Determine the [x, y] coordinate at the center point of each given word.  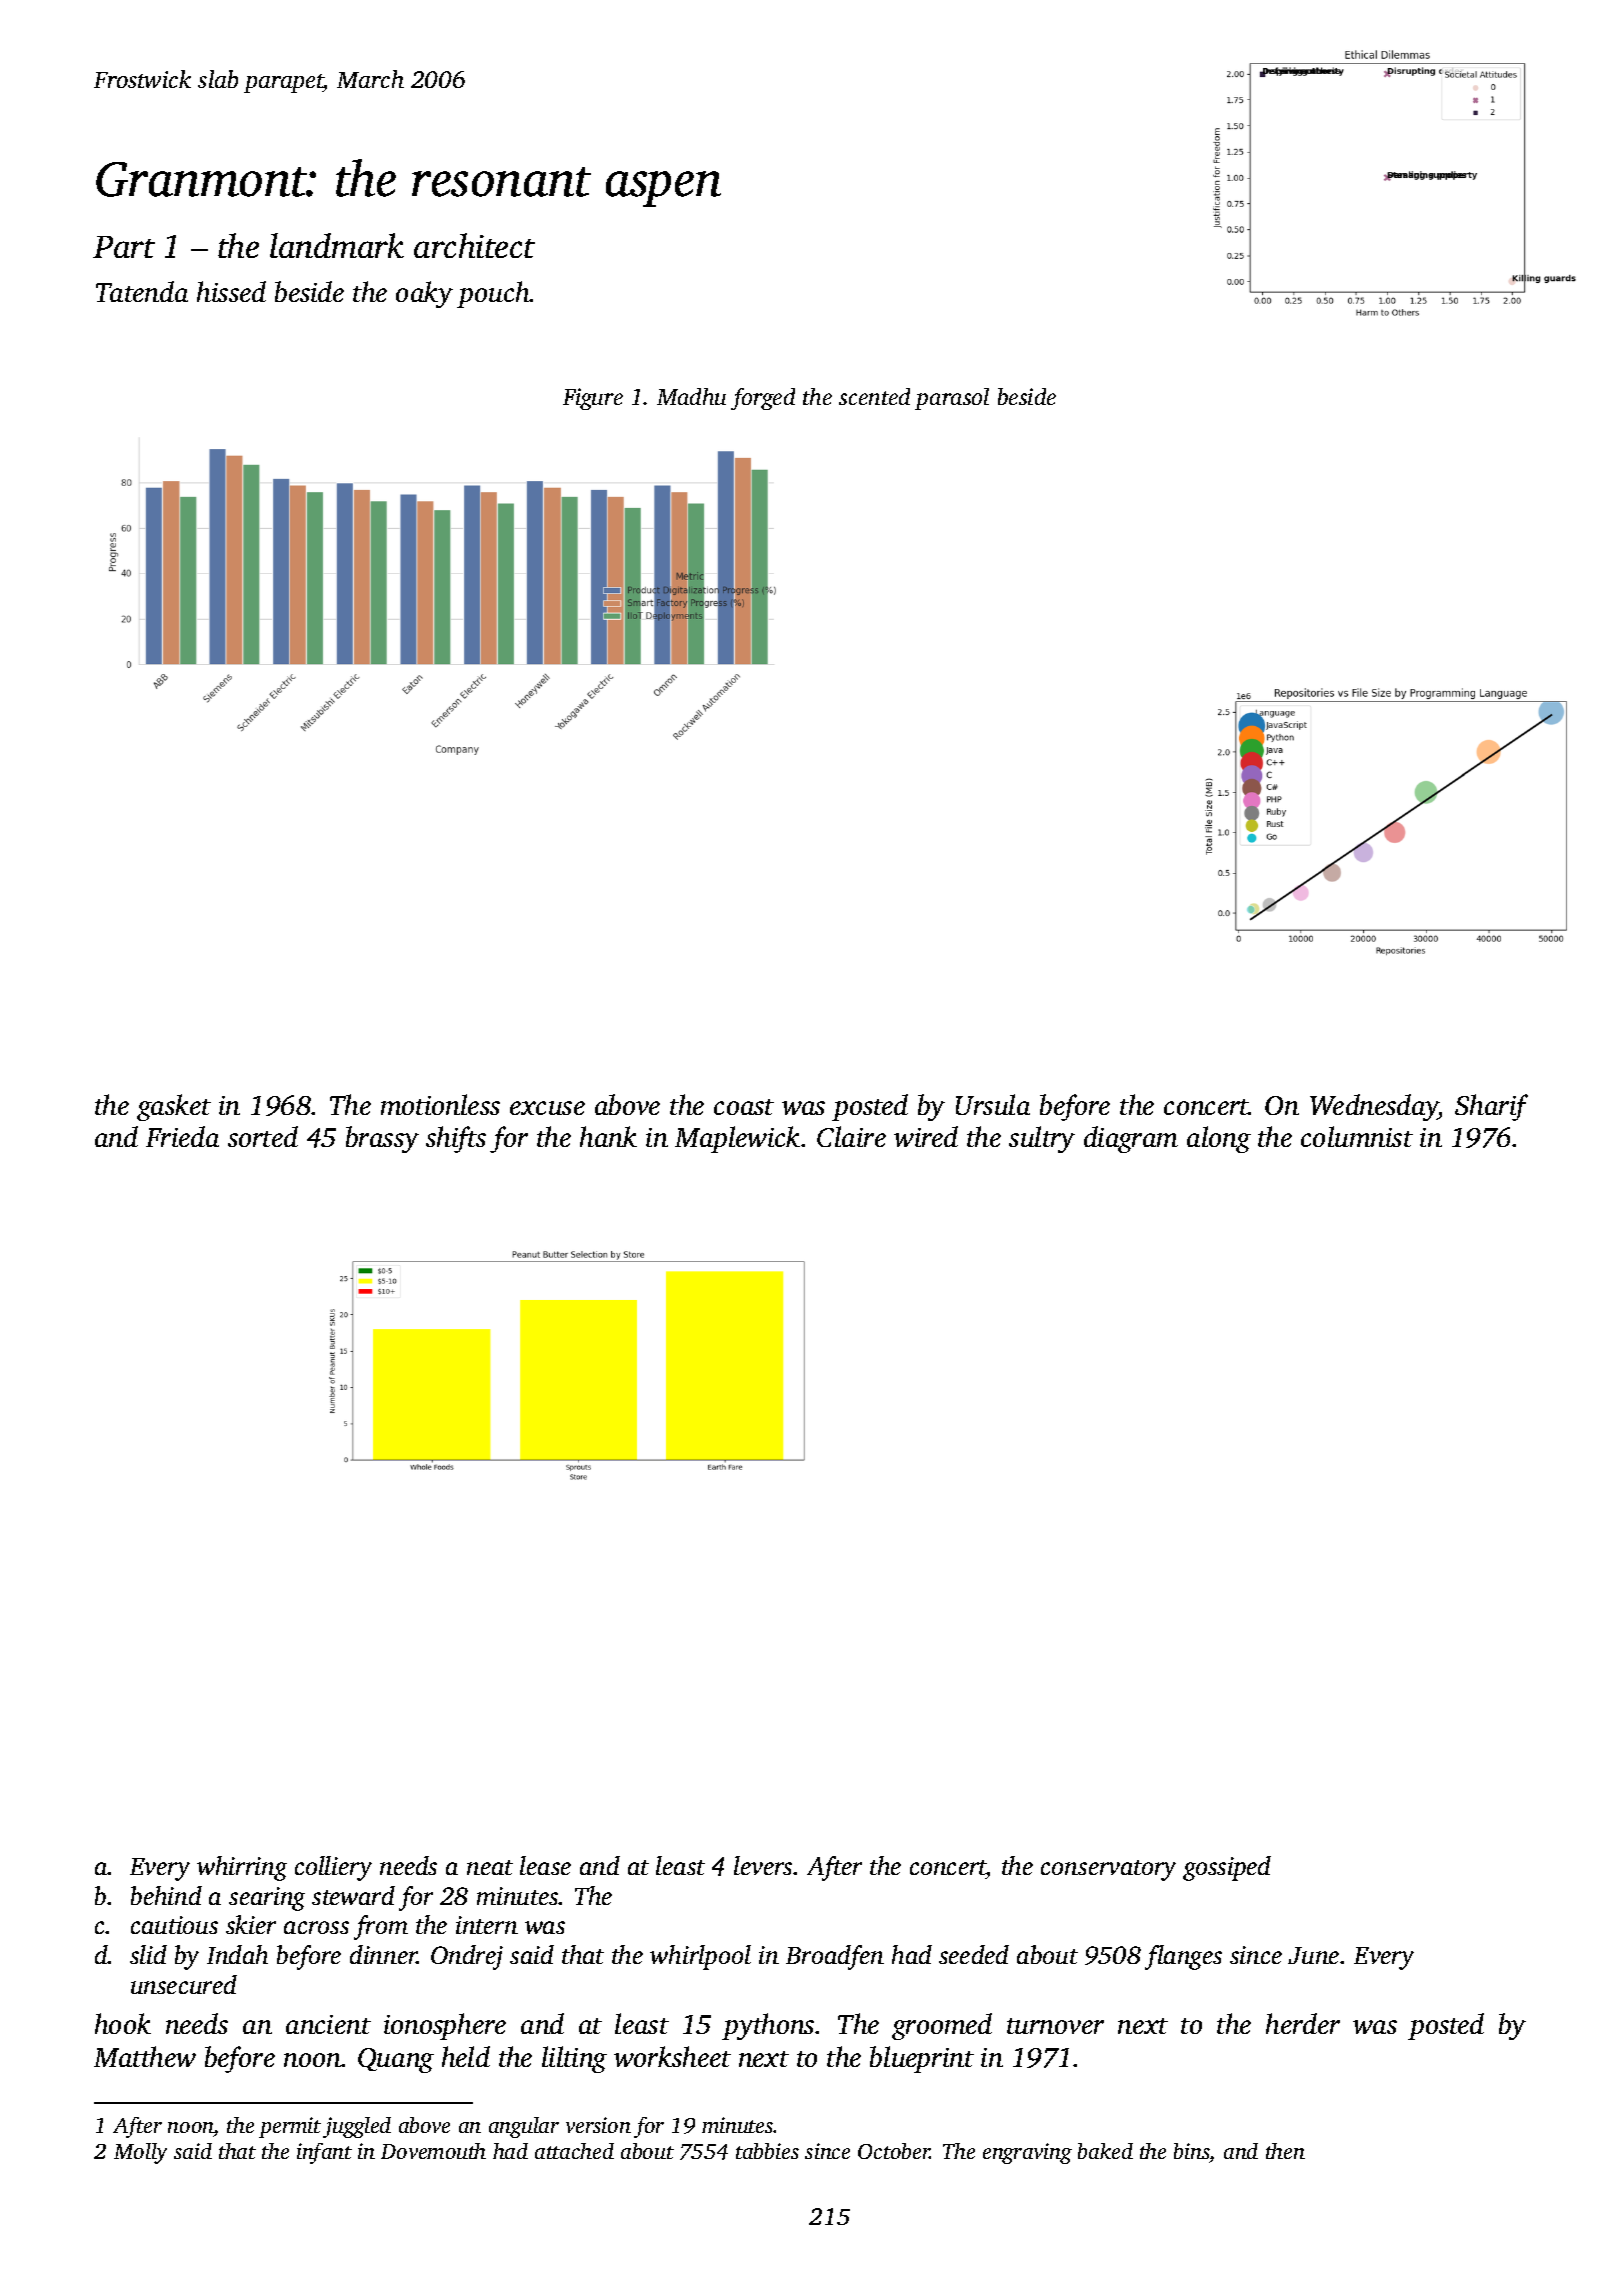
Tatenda [142, 291]
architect [474, 245]
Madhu [691, 396]
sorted [263, 1136]
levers [763, 1865]
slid [148, 1954]
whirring [242, 1868]
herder [1303, 2023]
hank [608, 1136]
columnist [1357, 1136]
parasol [952, 399]
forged [763, 399]
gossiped [1227, 1868]
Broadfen [835, 1957]
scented [874, 396]
